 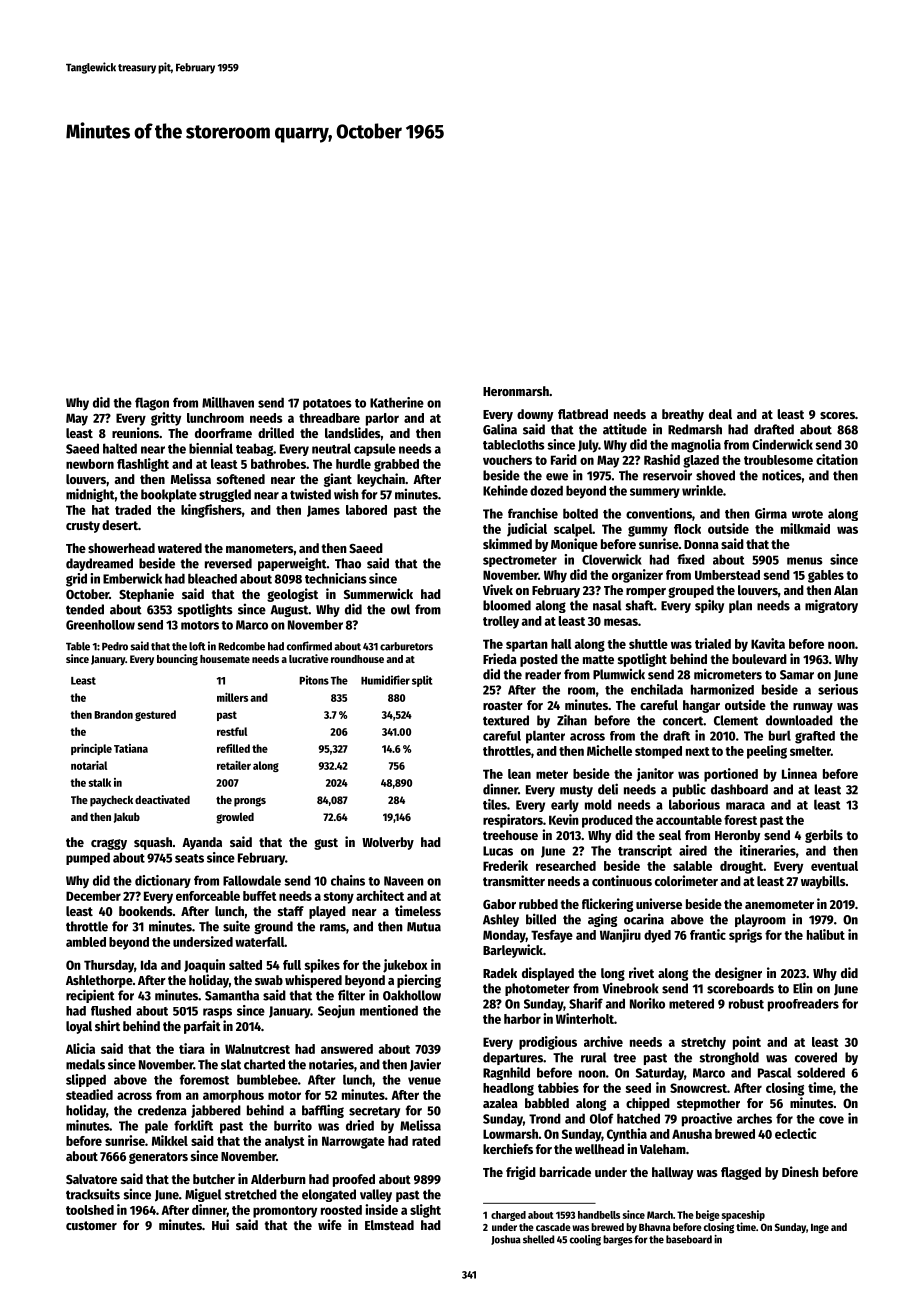 I want to click on Elmstead, so click(x=389, y=1225).
